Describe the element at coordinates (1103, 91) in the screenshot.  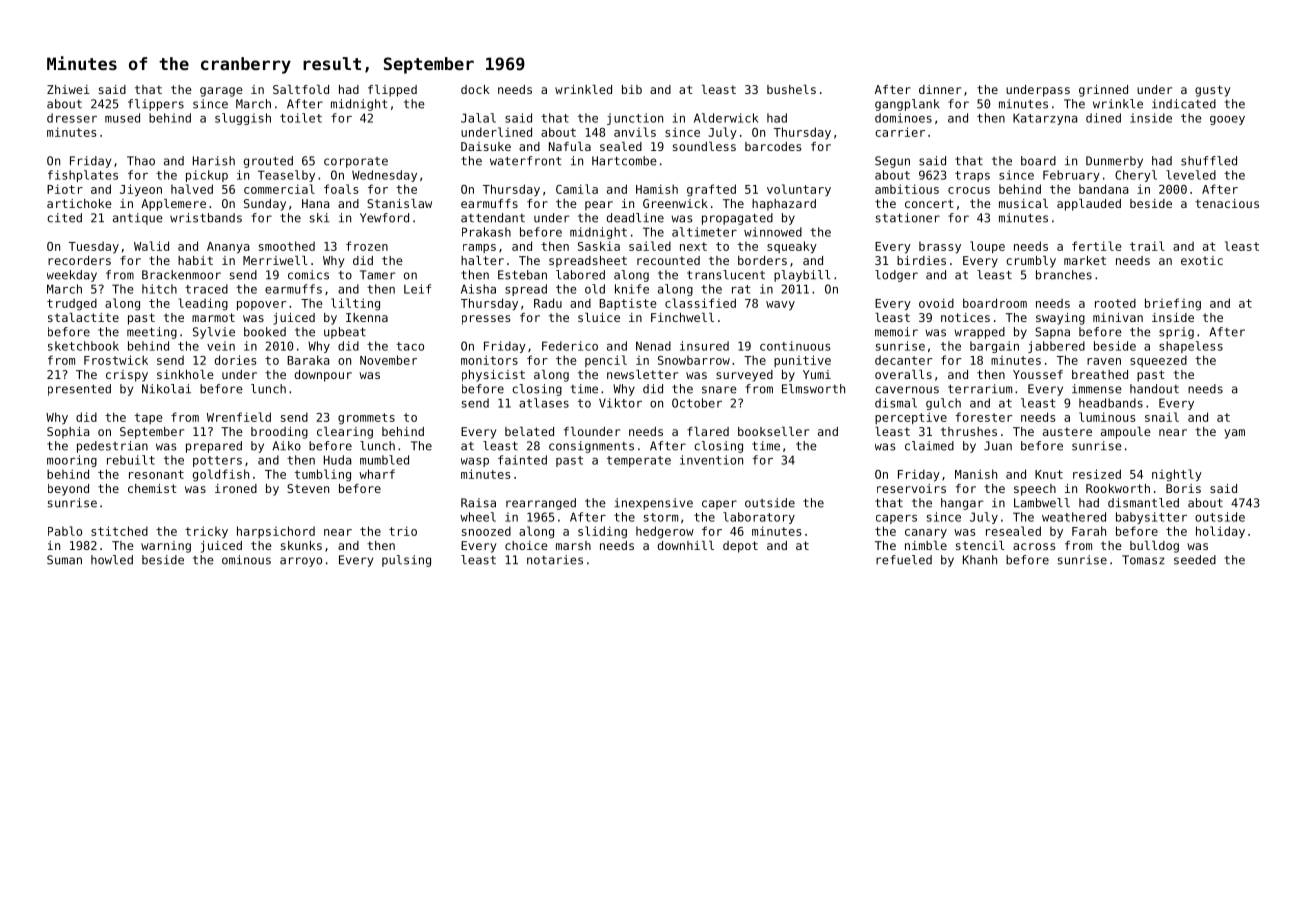
I see `grinned` at that location.
